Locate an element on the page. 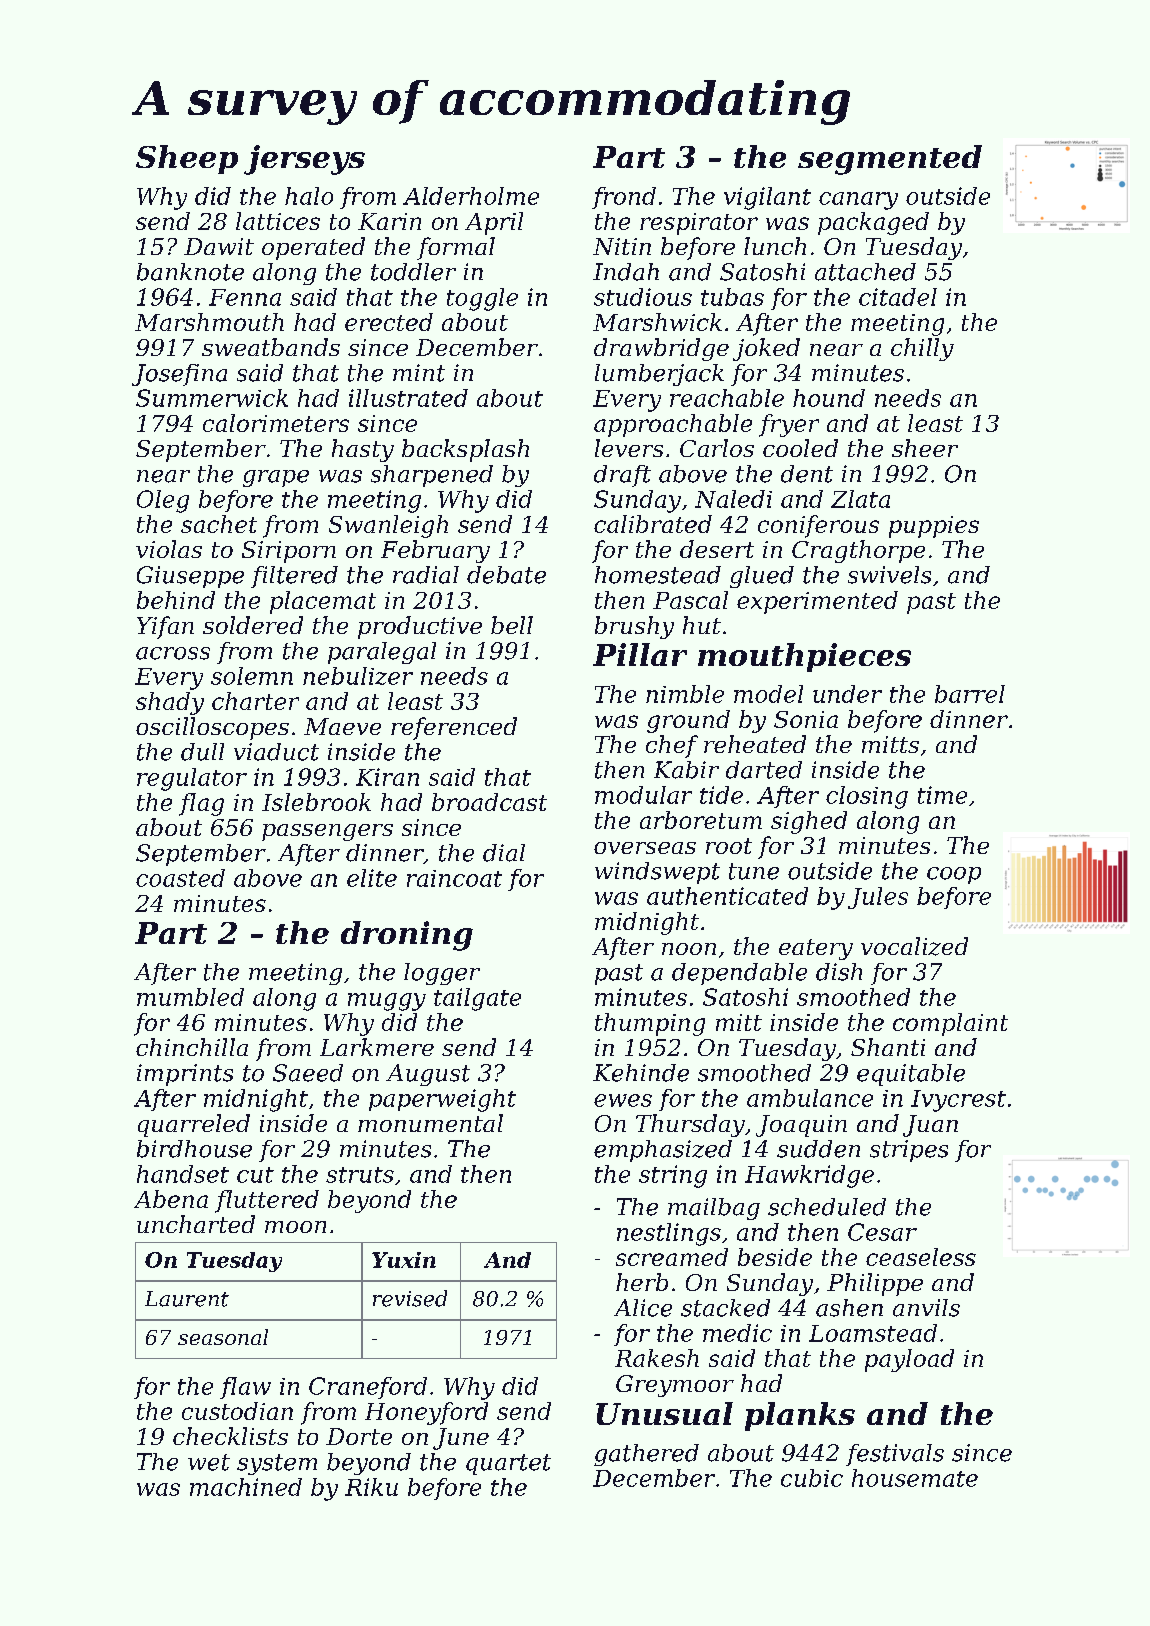  Sheep is located at coordinates (187, 159).
